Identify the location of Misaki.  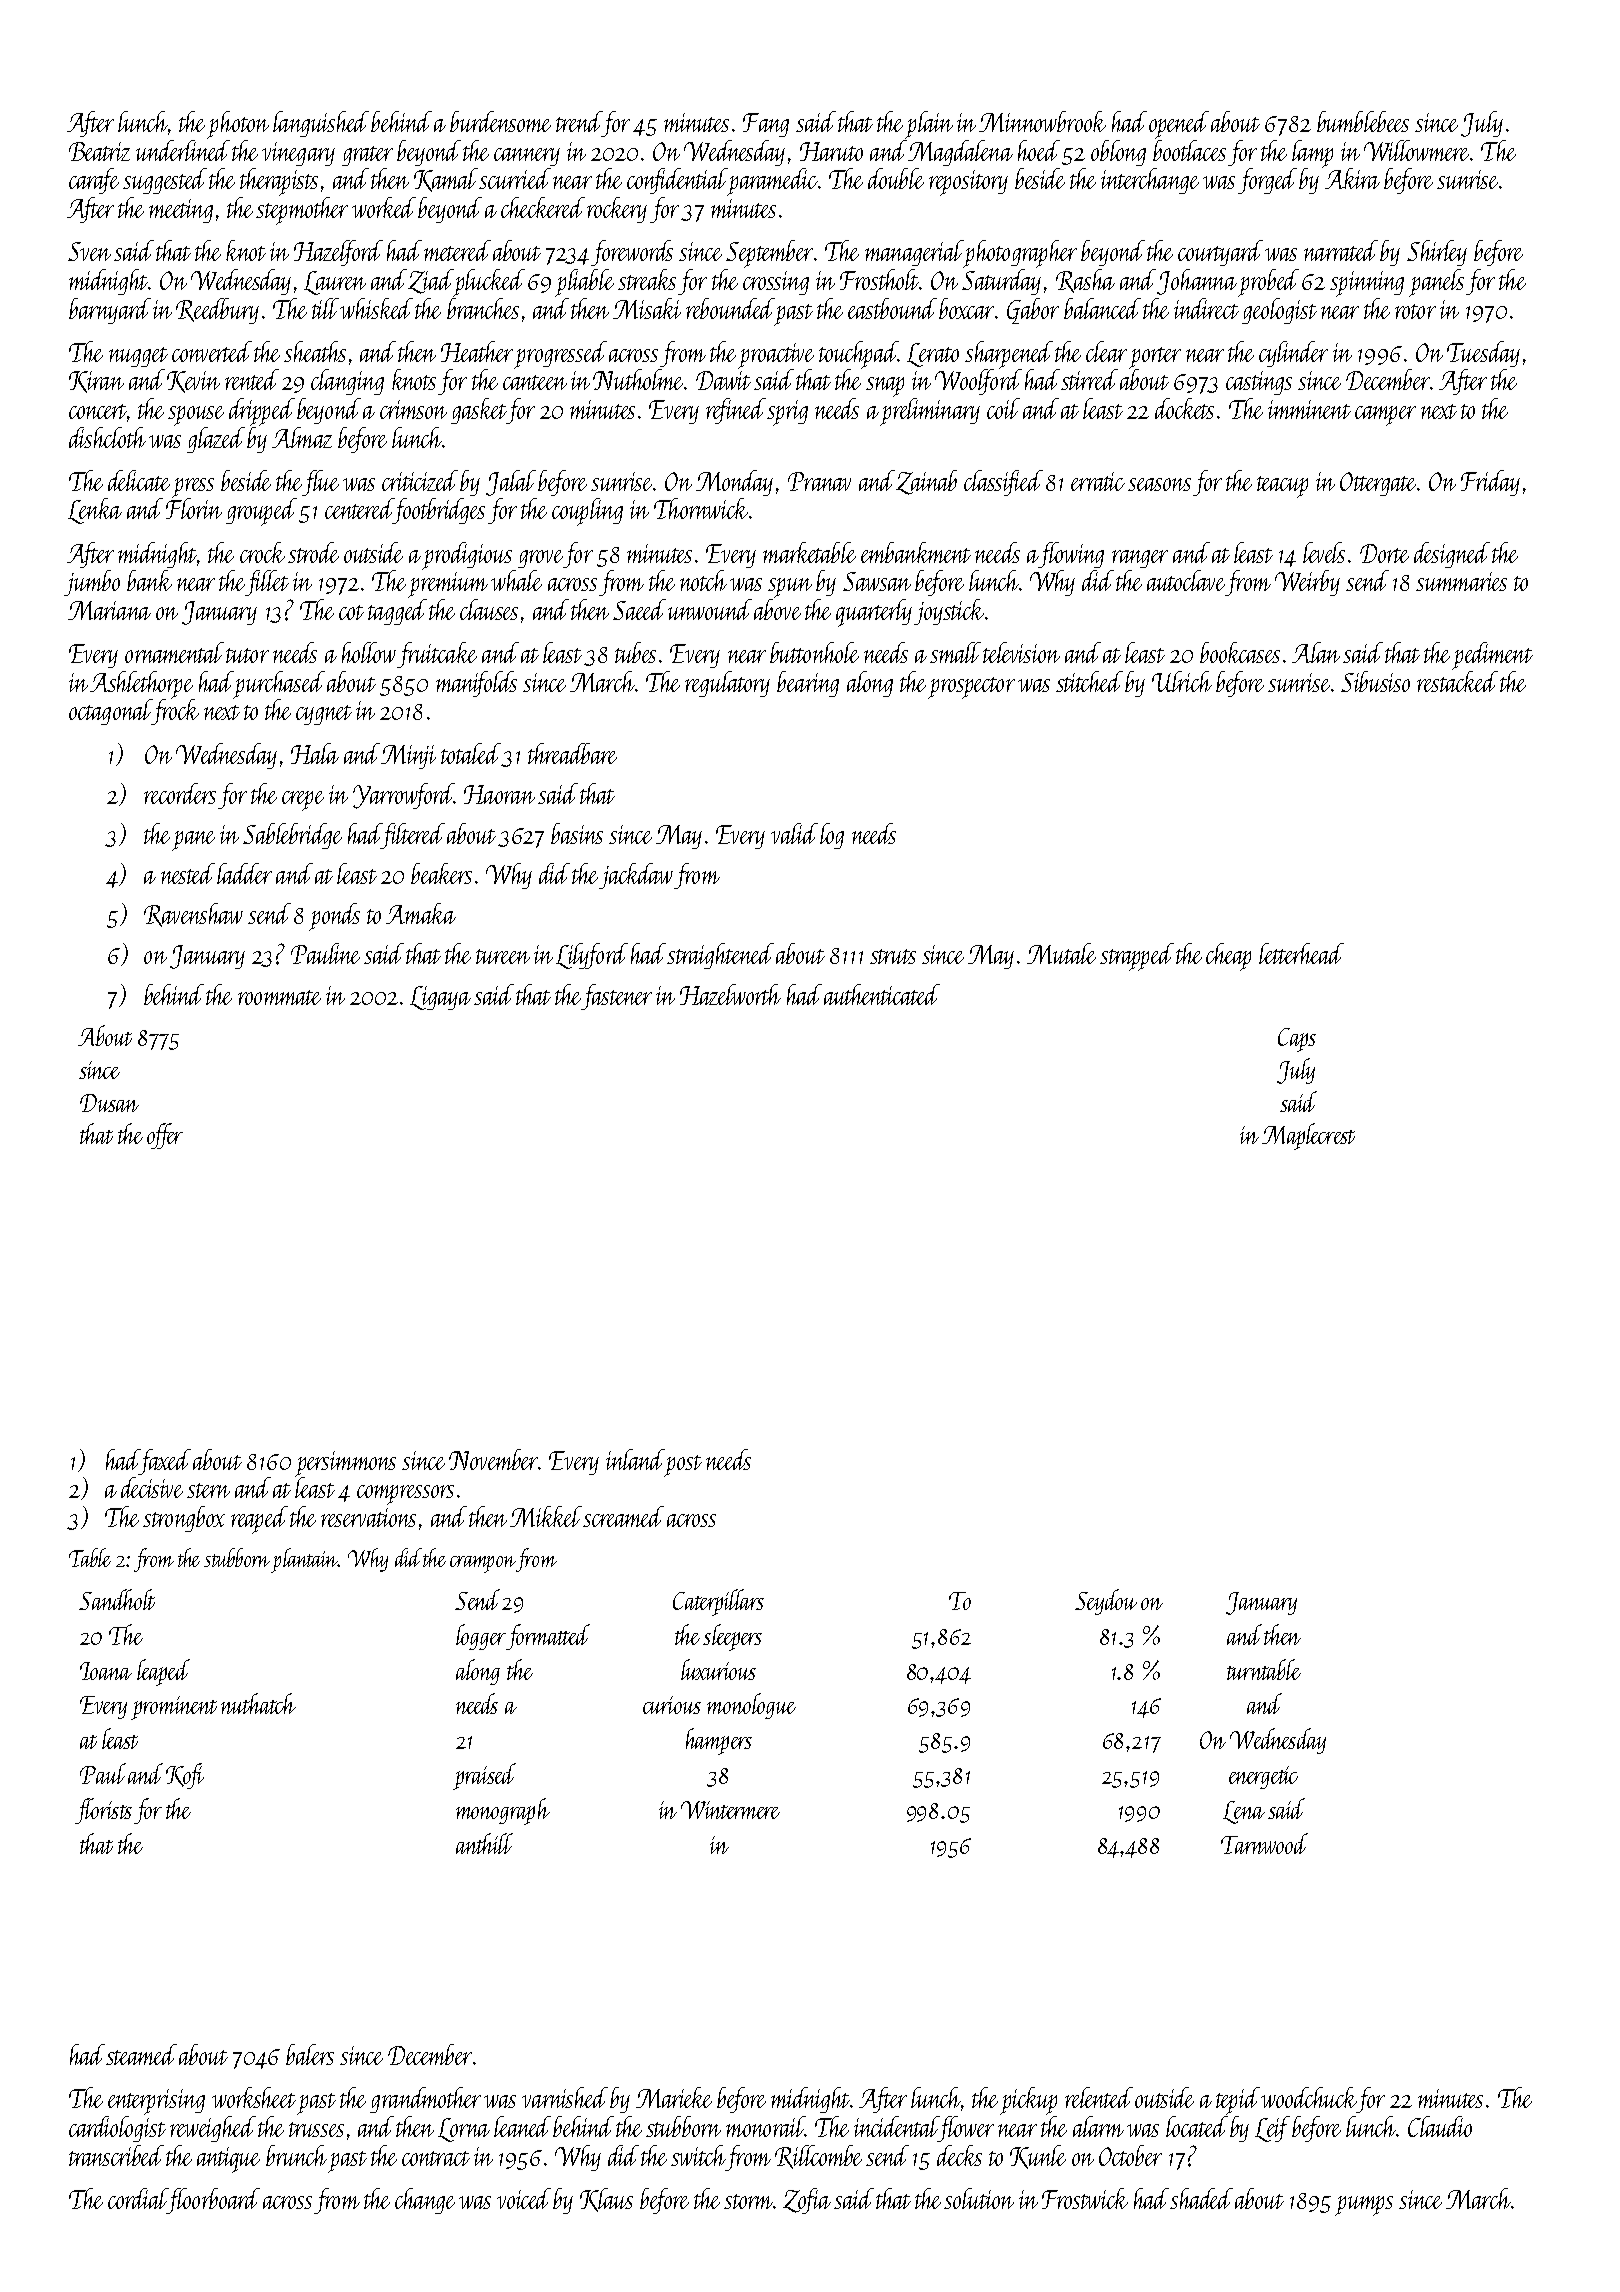
(647, 308).
